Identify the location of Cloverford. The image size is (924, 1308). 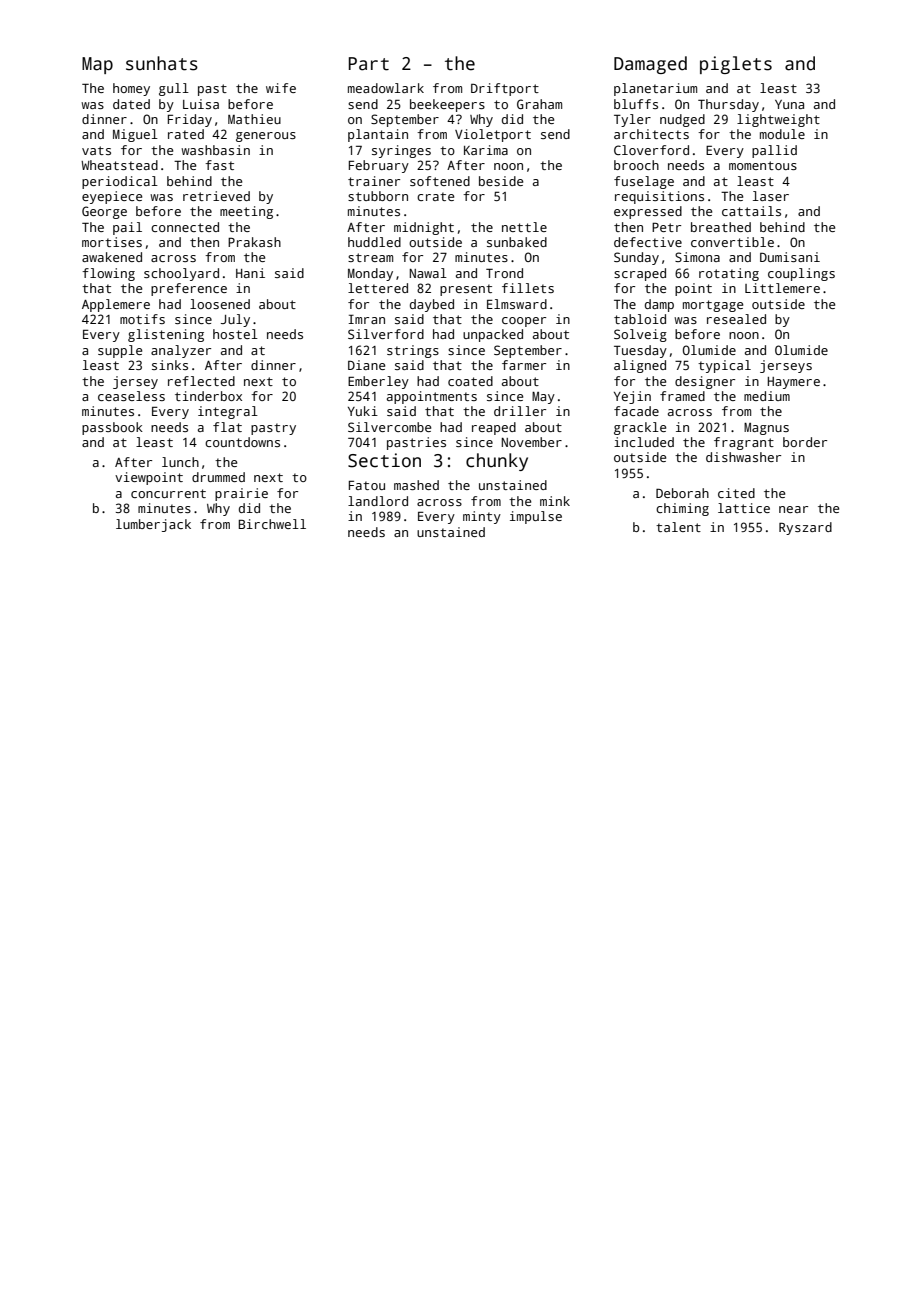
(651, 150).
